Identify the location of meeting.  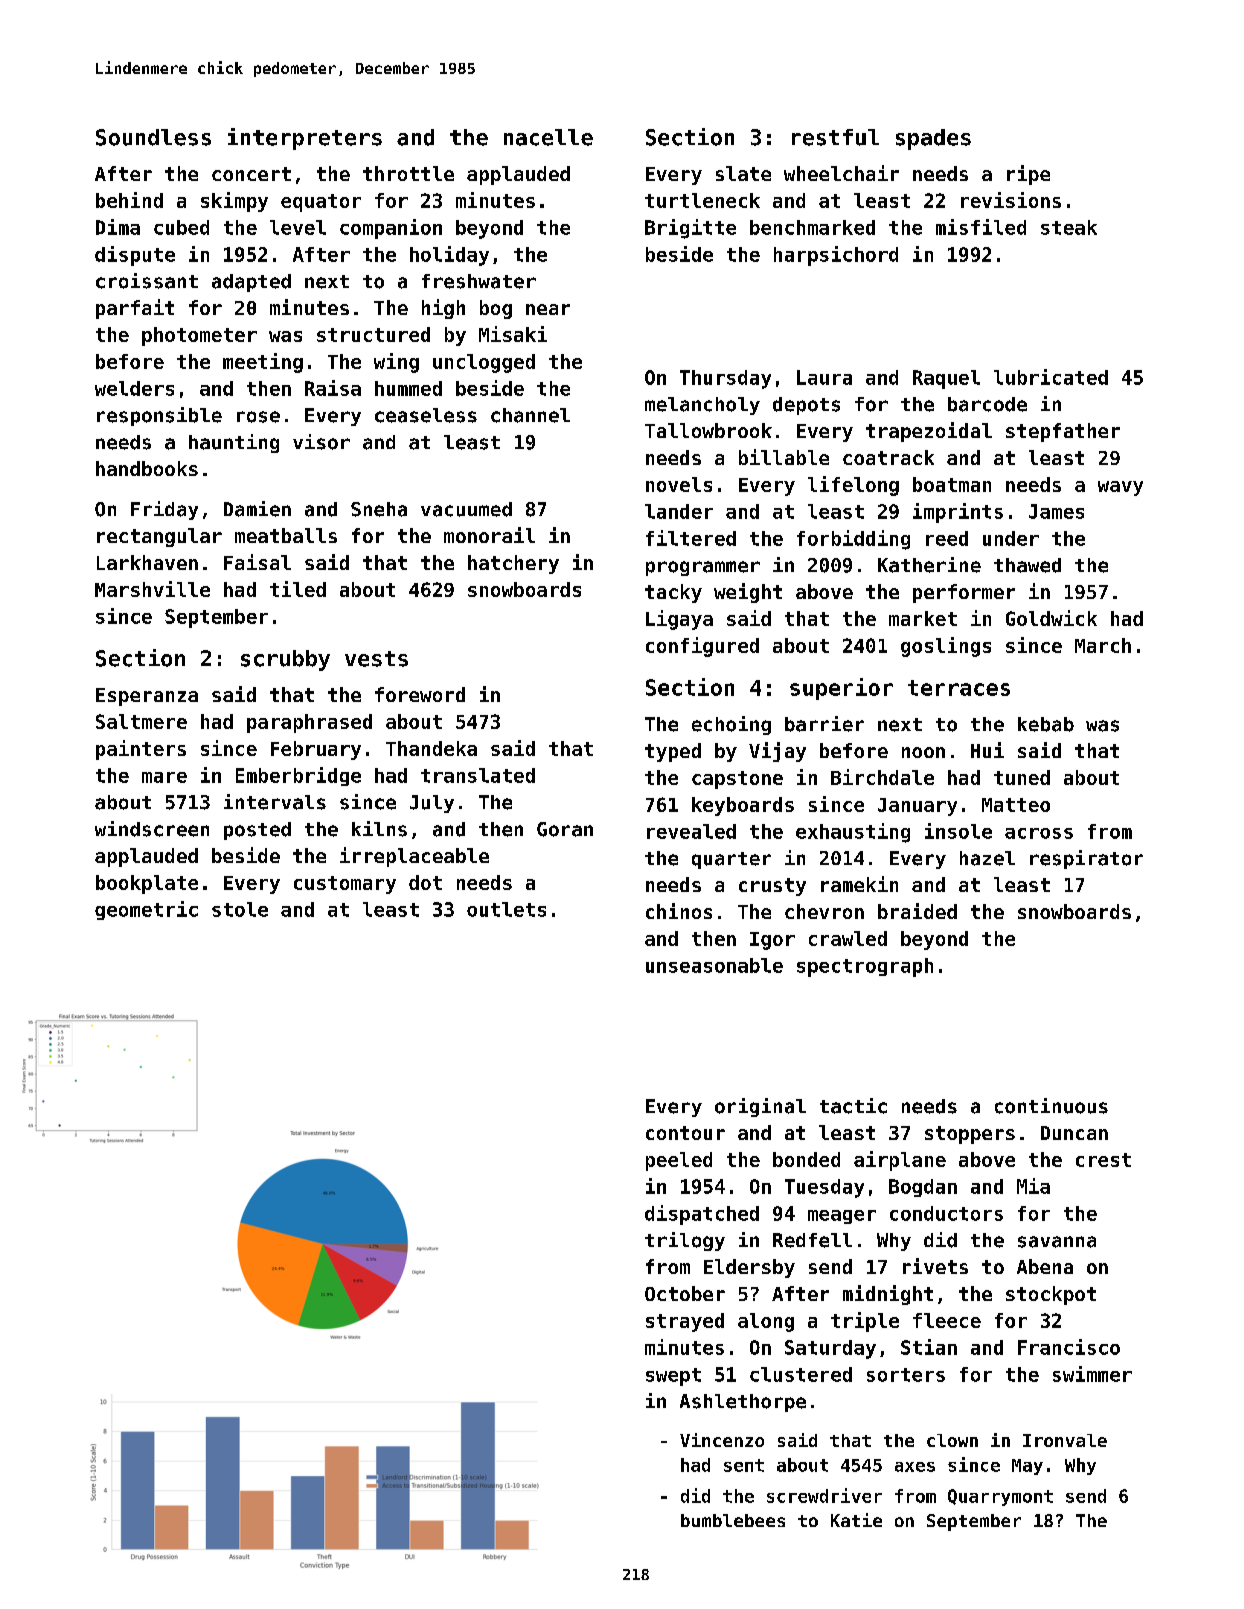
(263, 363).
